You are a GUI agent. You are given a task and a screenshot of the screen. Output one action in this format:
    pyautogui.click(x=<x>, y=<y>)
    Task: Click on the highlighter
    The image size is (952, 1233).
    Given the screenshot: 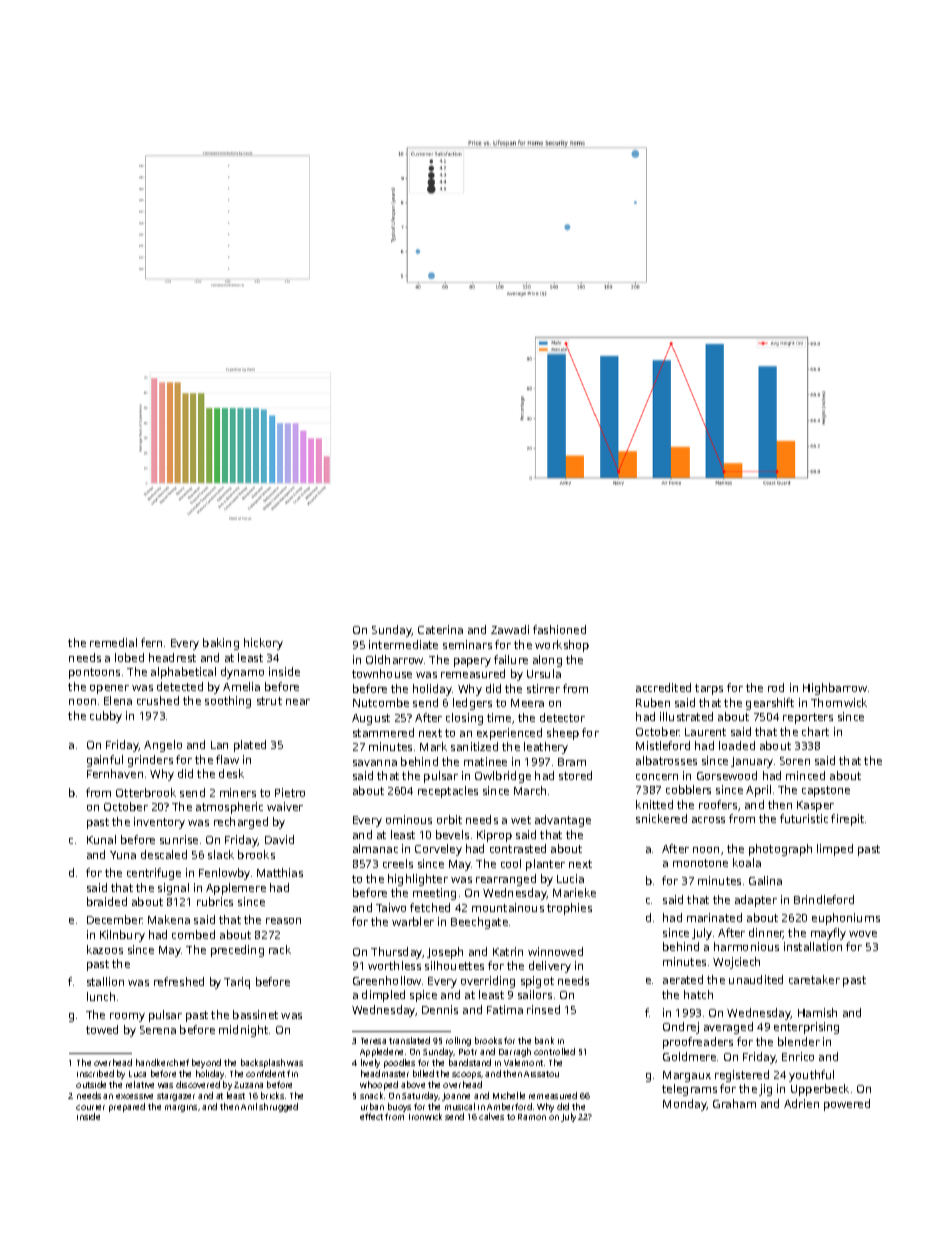 What is the action you would take?
    pyautogui.click(x=418, y=880)
